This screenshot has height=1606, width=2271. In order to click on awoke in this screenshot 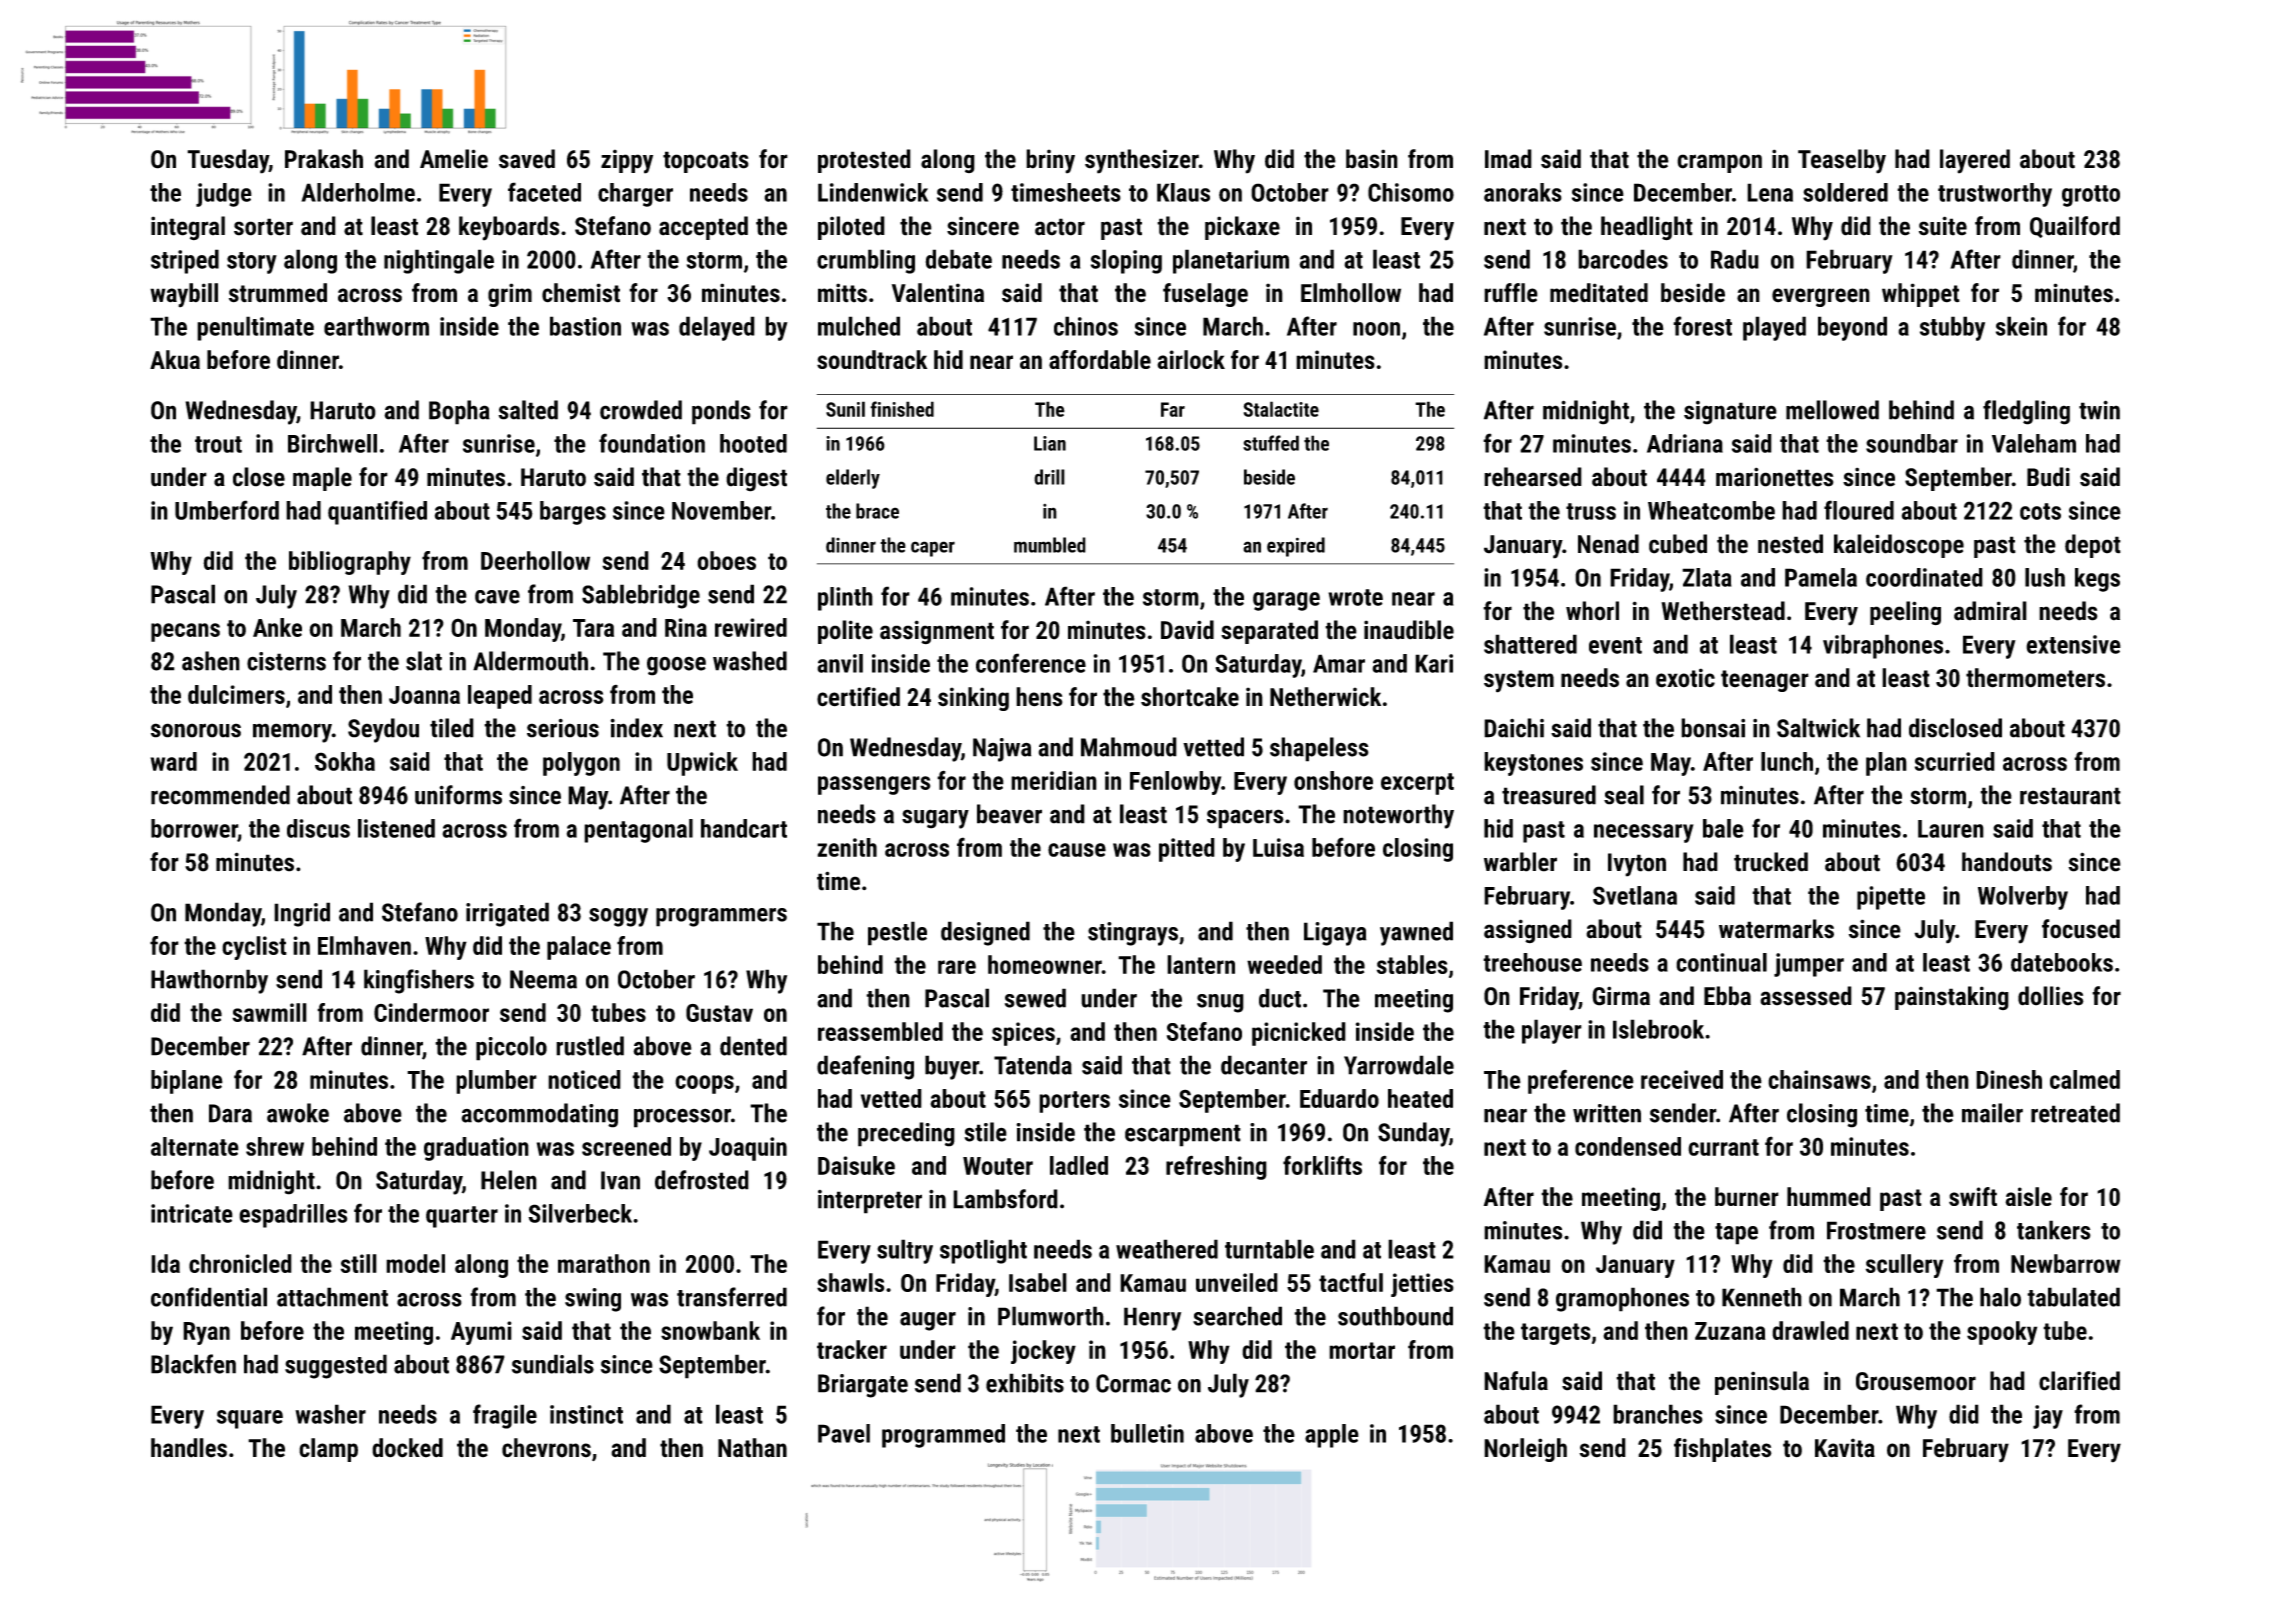, I will do `click(298, 1113)`.
